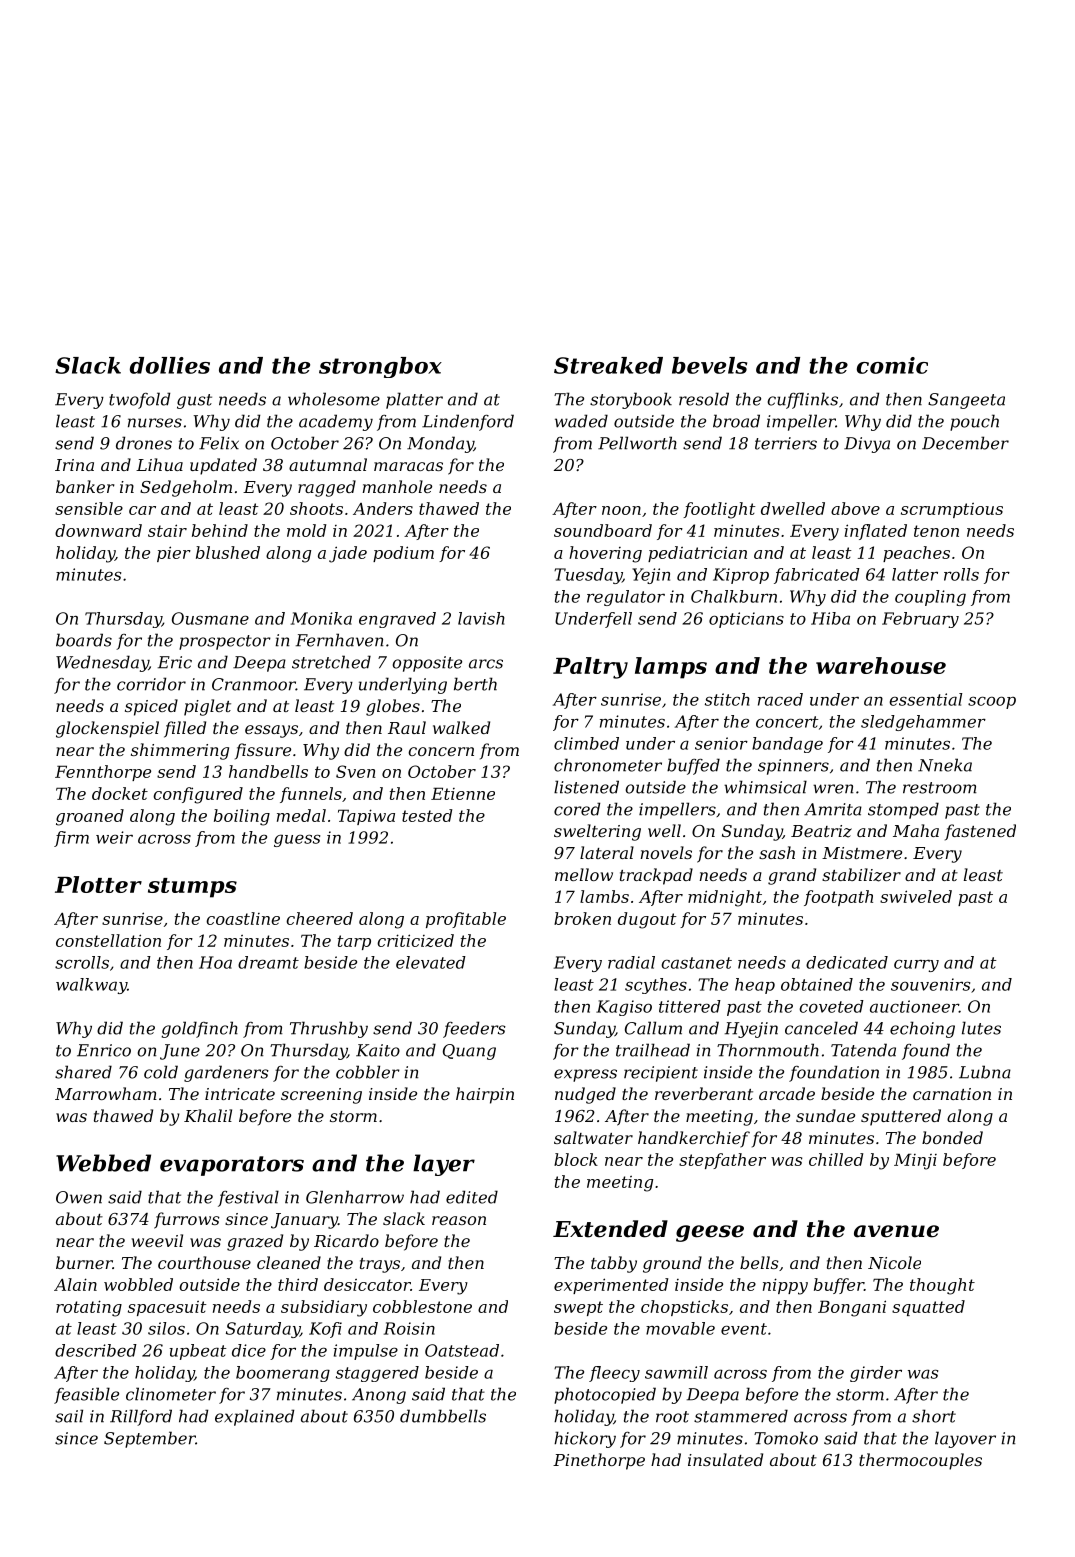 This screenshot has width=1075, height=1557. What do you see at coordinates (597, 832) in the screenshot?
I see `sweltering` at bounding box center [597, 832].
